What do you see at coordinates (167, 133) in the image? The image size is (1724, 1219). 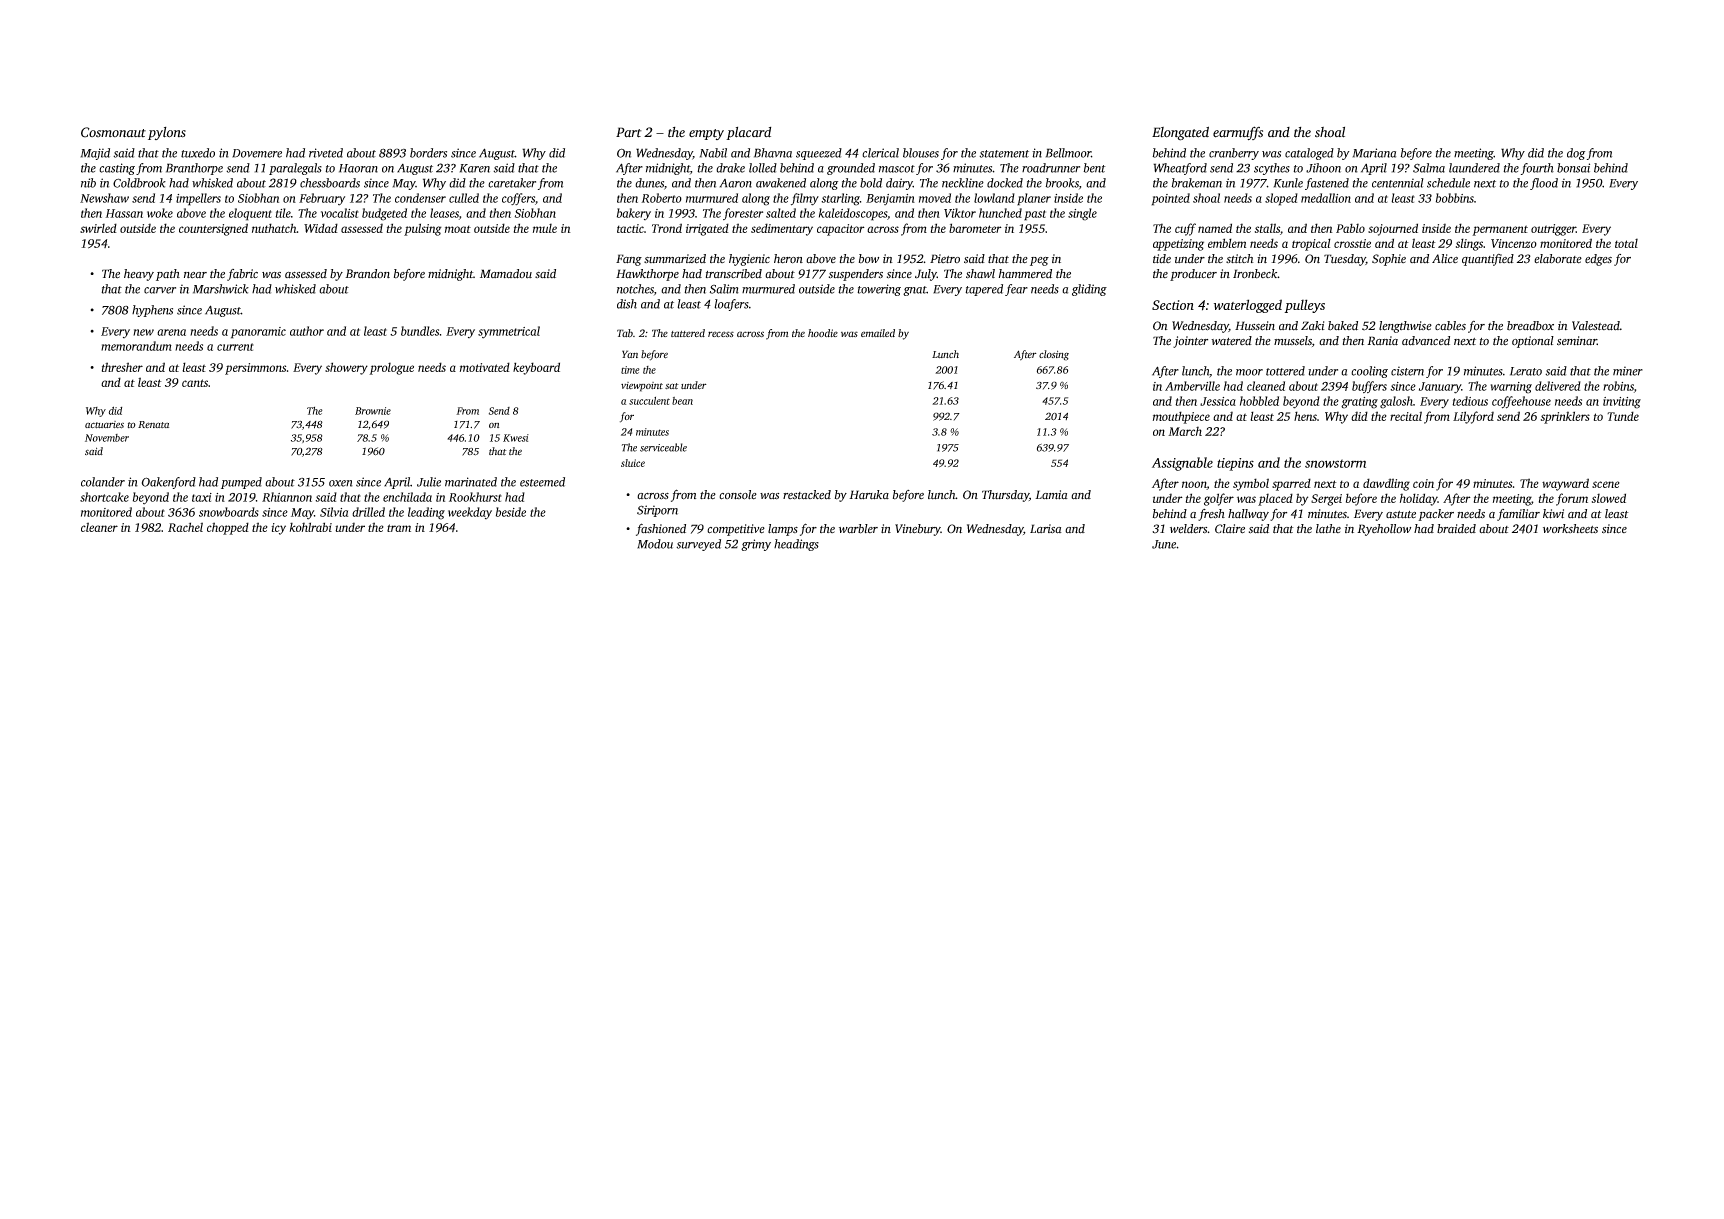 I see `pylons` at bounding box center [167, 133].
